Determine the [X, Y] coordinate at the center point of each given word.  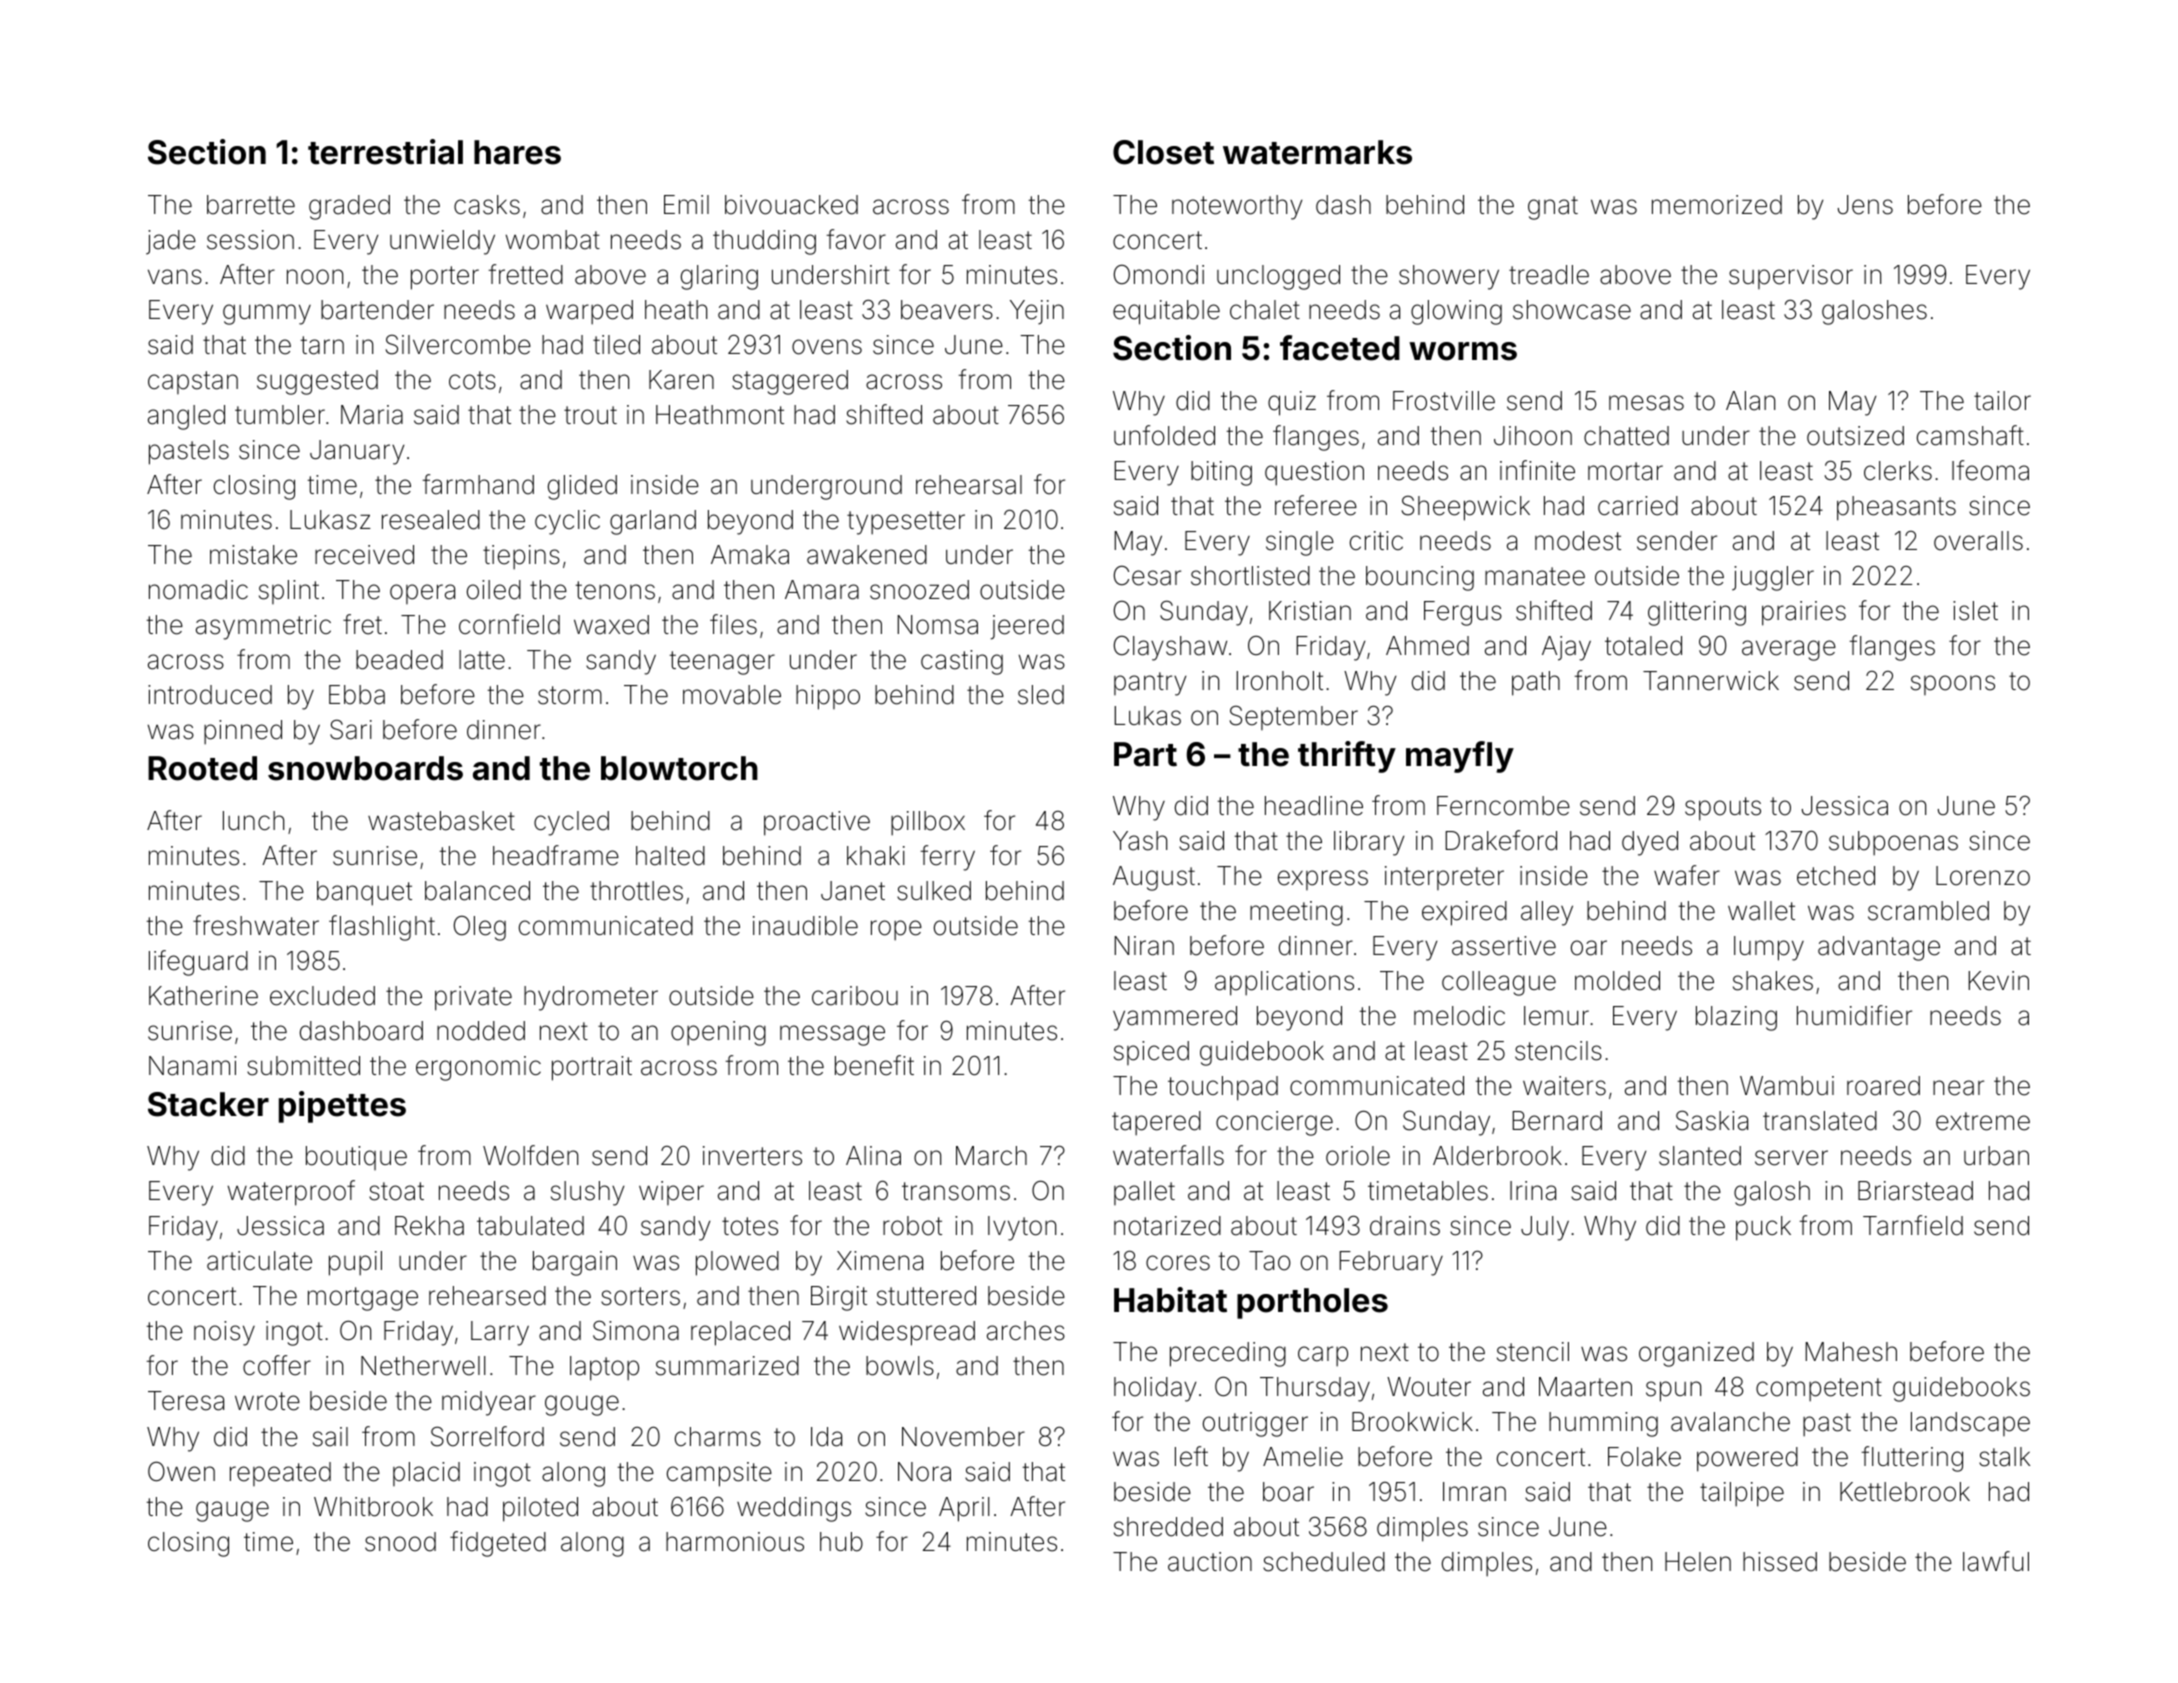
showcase [1572, 310]
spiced [1151, 1053]
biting [1221, 473]
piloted [540, 1509]
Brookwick [1412, 1422]
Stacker [208, 1104]
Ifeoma [1990, 470]
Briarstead [1915, 1191]
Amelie [1303, 1457]
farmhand [478, 484]
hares [517, 152]
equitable [1166, 312]
